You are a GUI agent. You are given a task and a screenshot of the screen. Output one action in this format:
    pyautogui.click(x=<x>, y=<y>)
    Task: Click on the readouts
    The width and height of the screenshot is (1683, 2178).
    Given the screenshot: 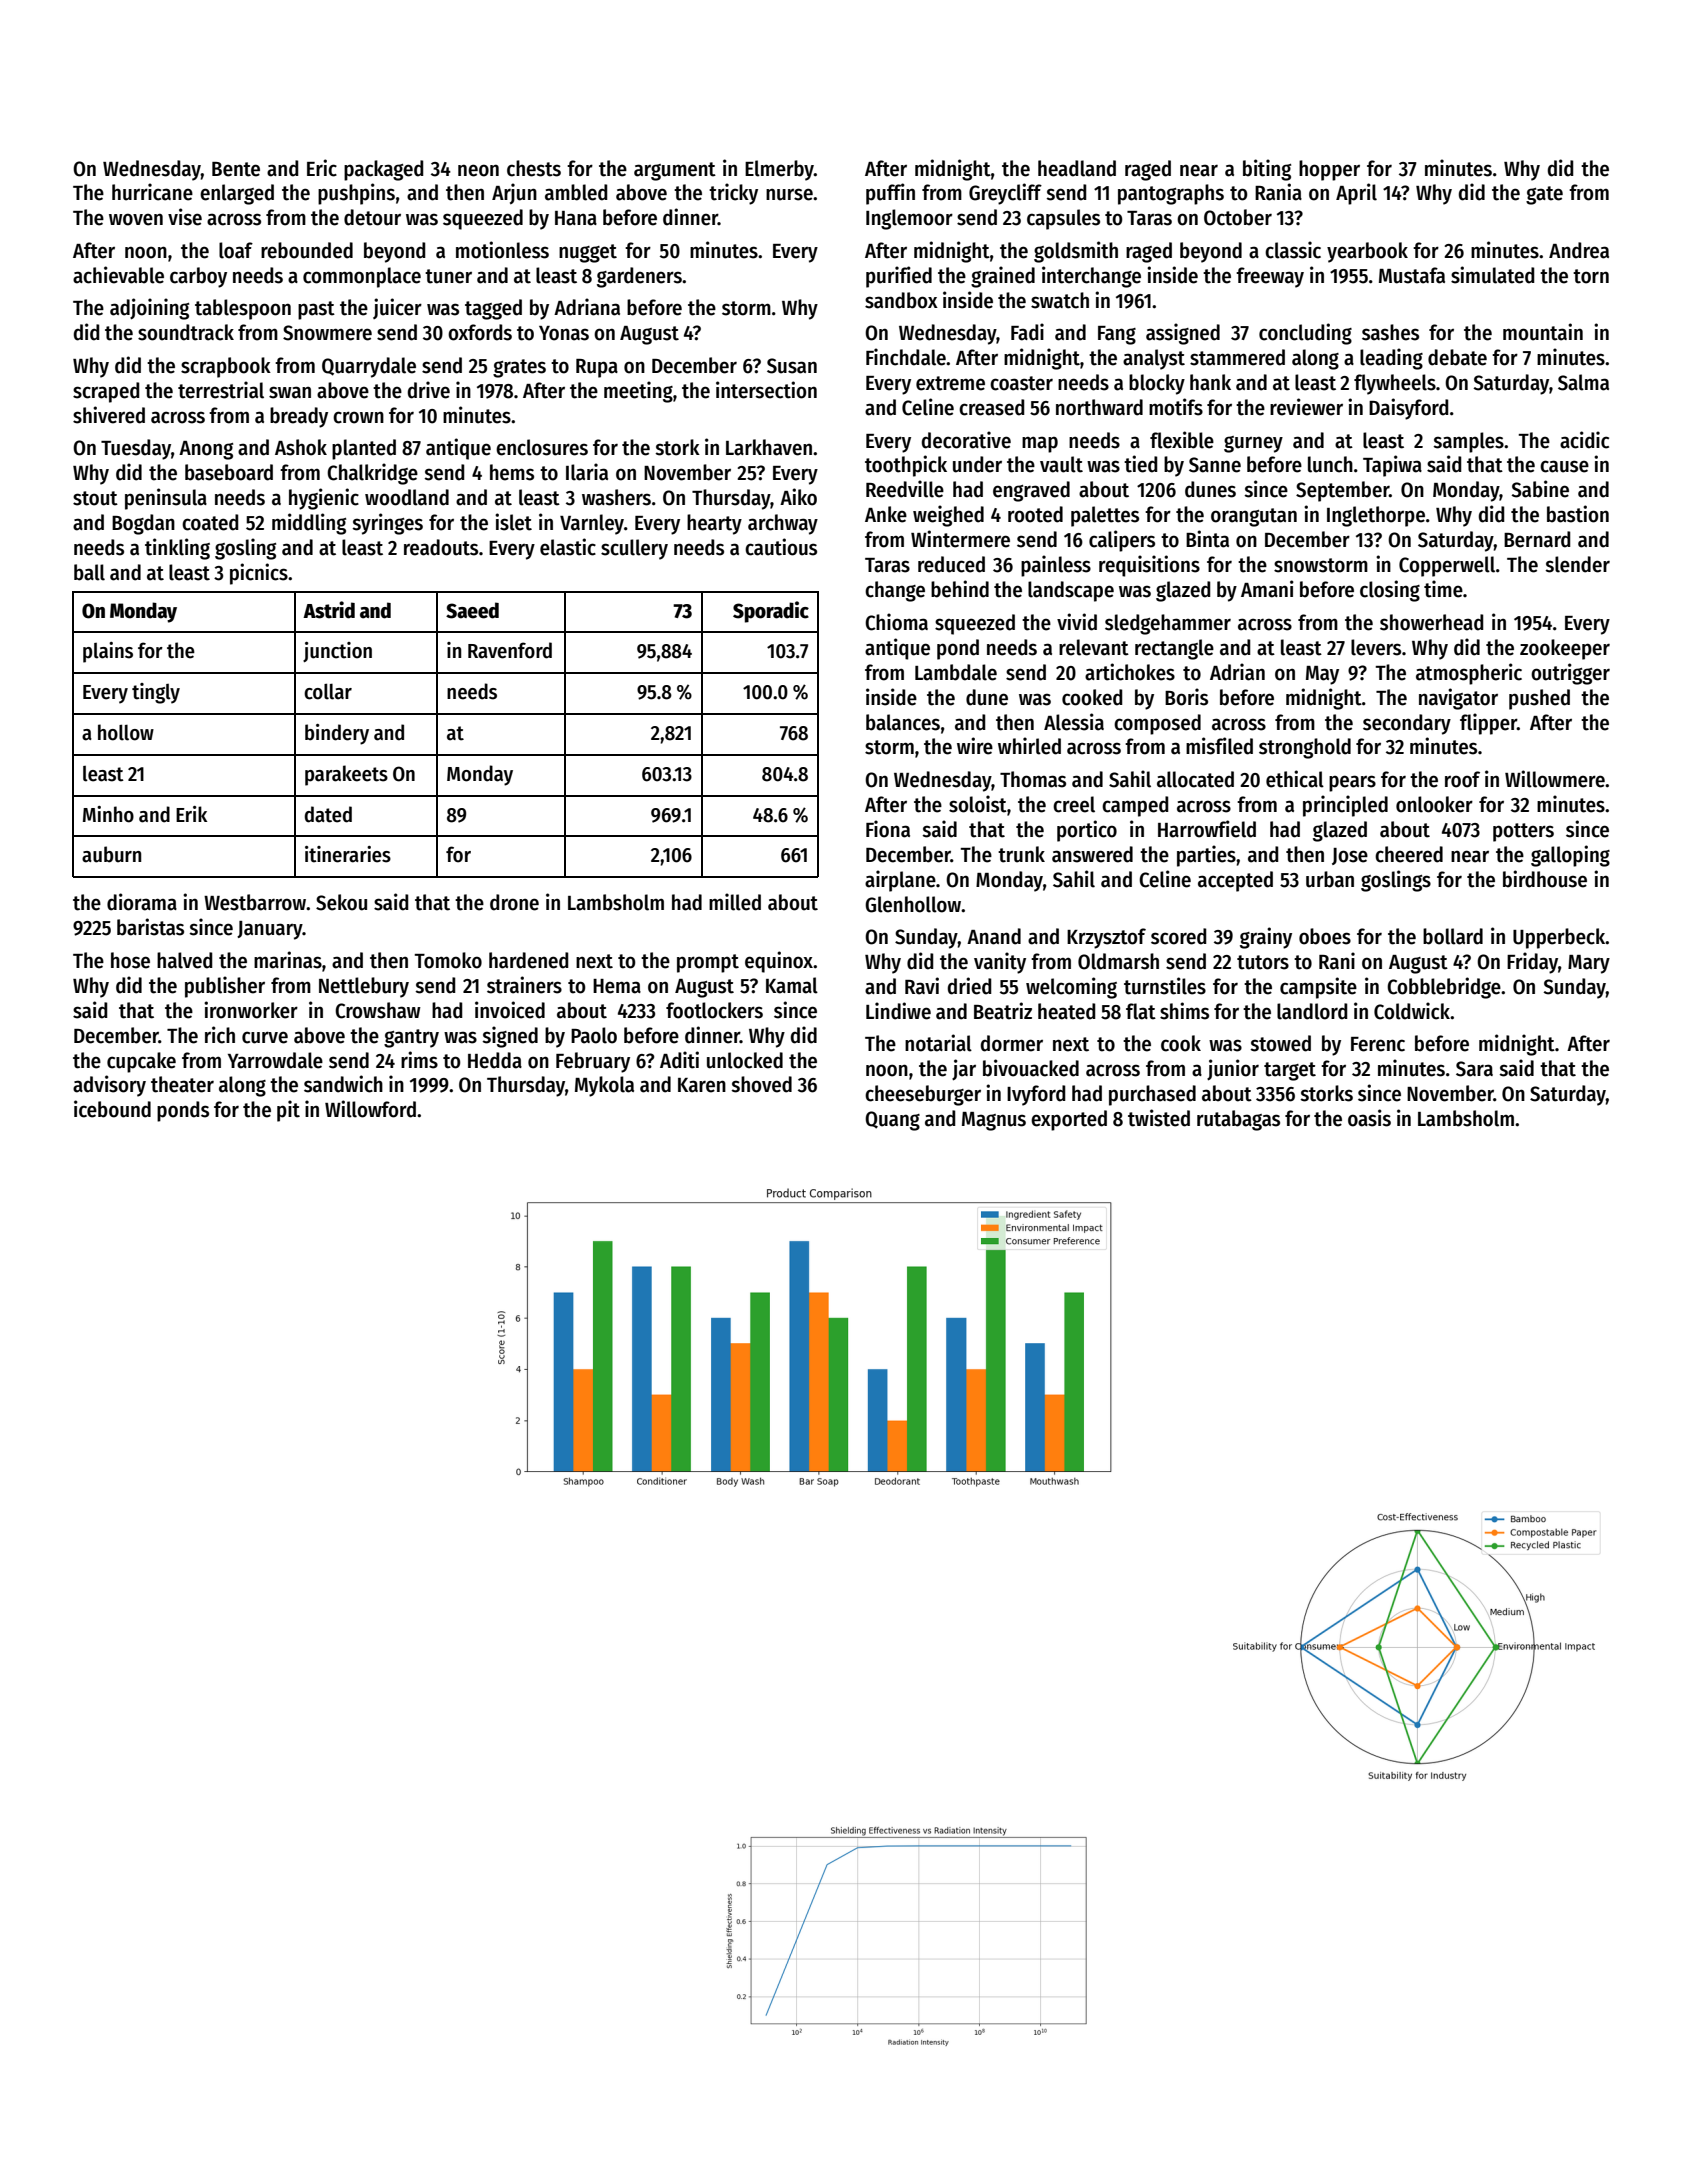 What is the action you would take?
    pyautogui.click(x=441, y=547)
